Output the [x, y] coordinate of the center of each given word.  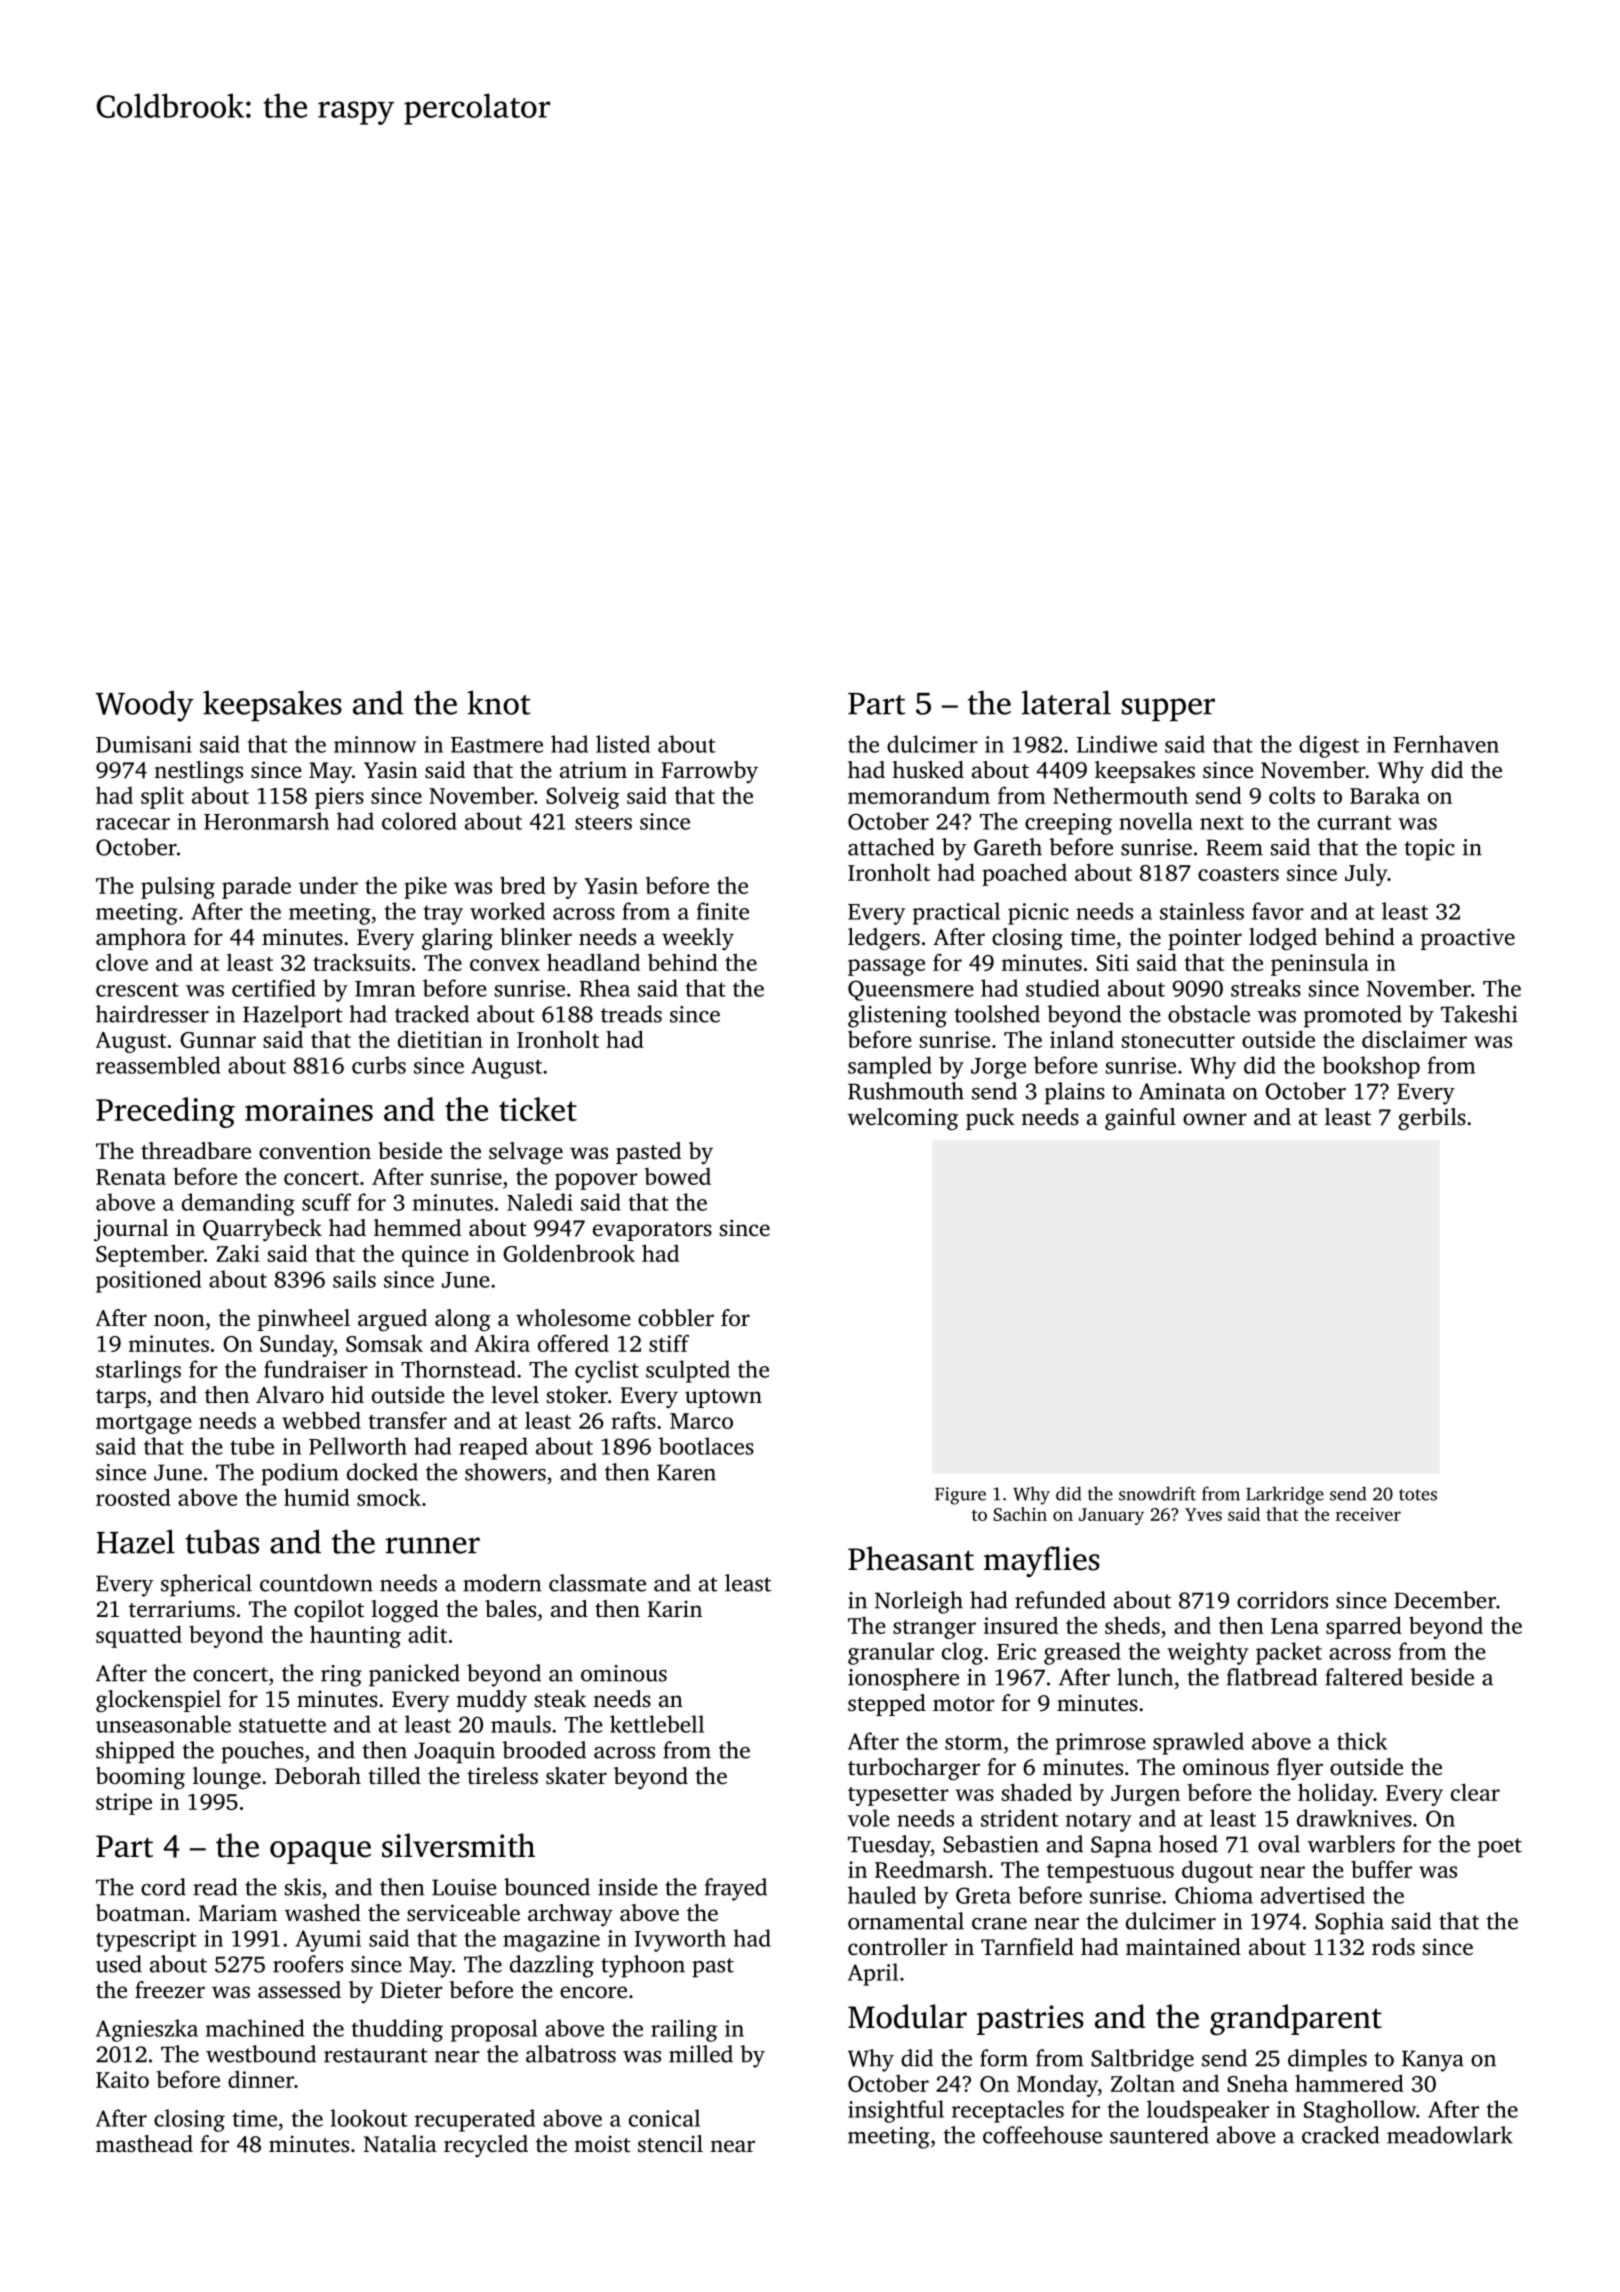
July [1366, 874]
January [1111, 1516]
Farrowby [710, 772]
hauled [882, 1895]
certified [274, 988]
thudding [397, 2030]
